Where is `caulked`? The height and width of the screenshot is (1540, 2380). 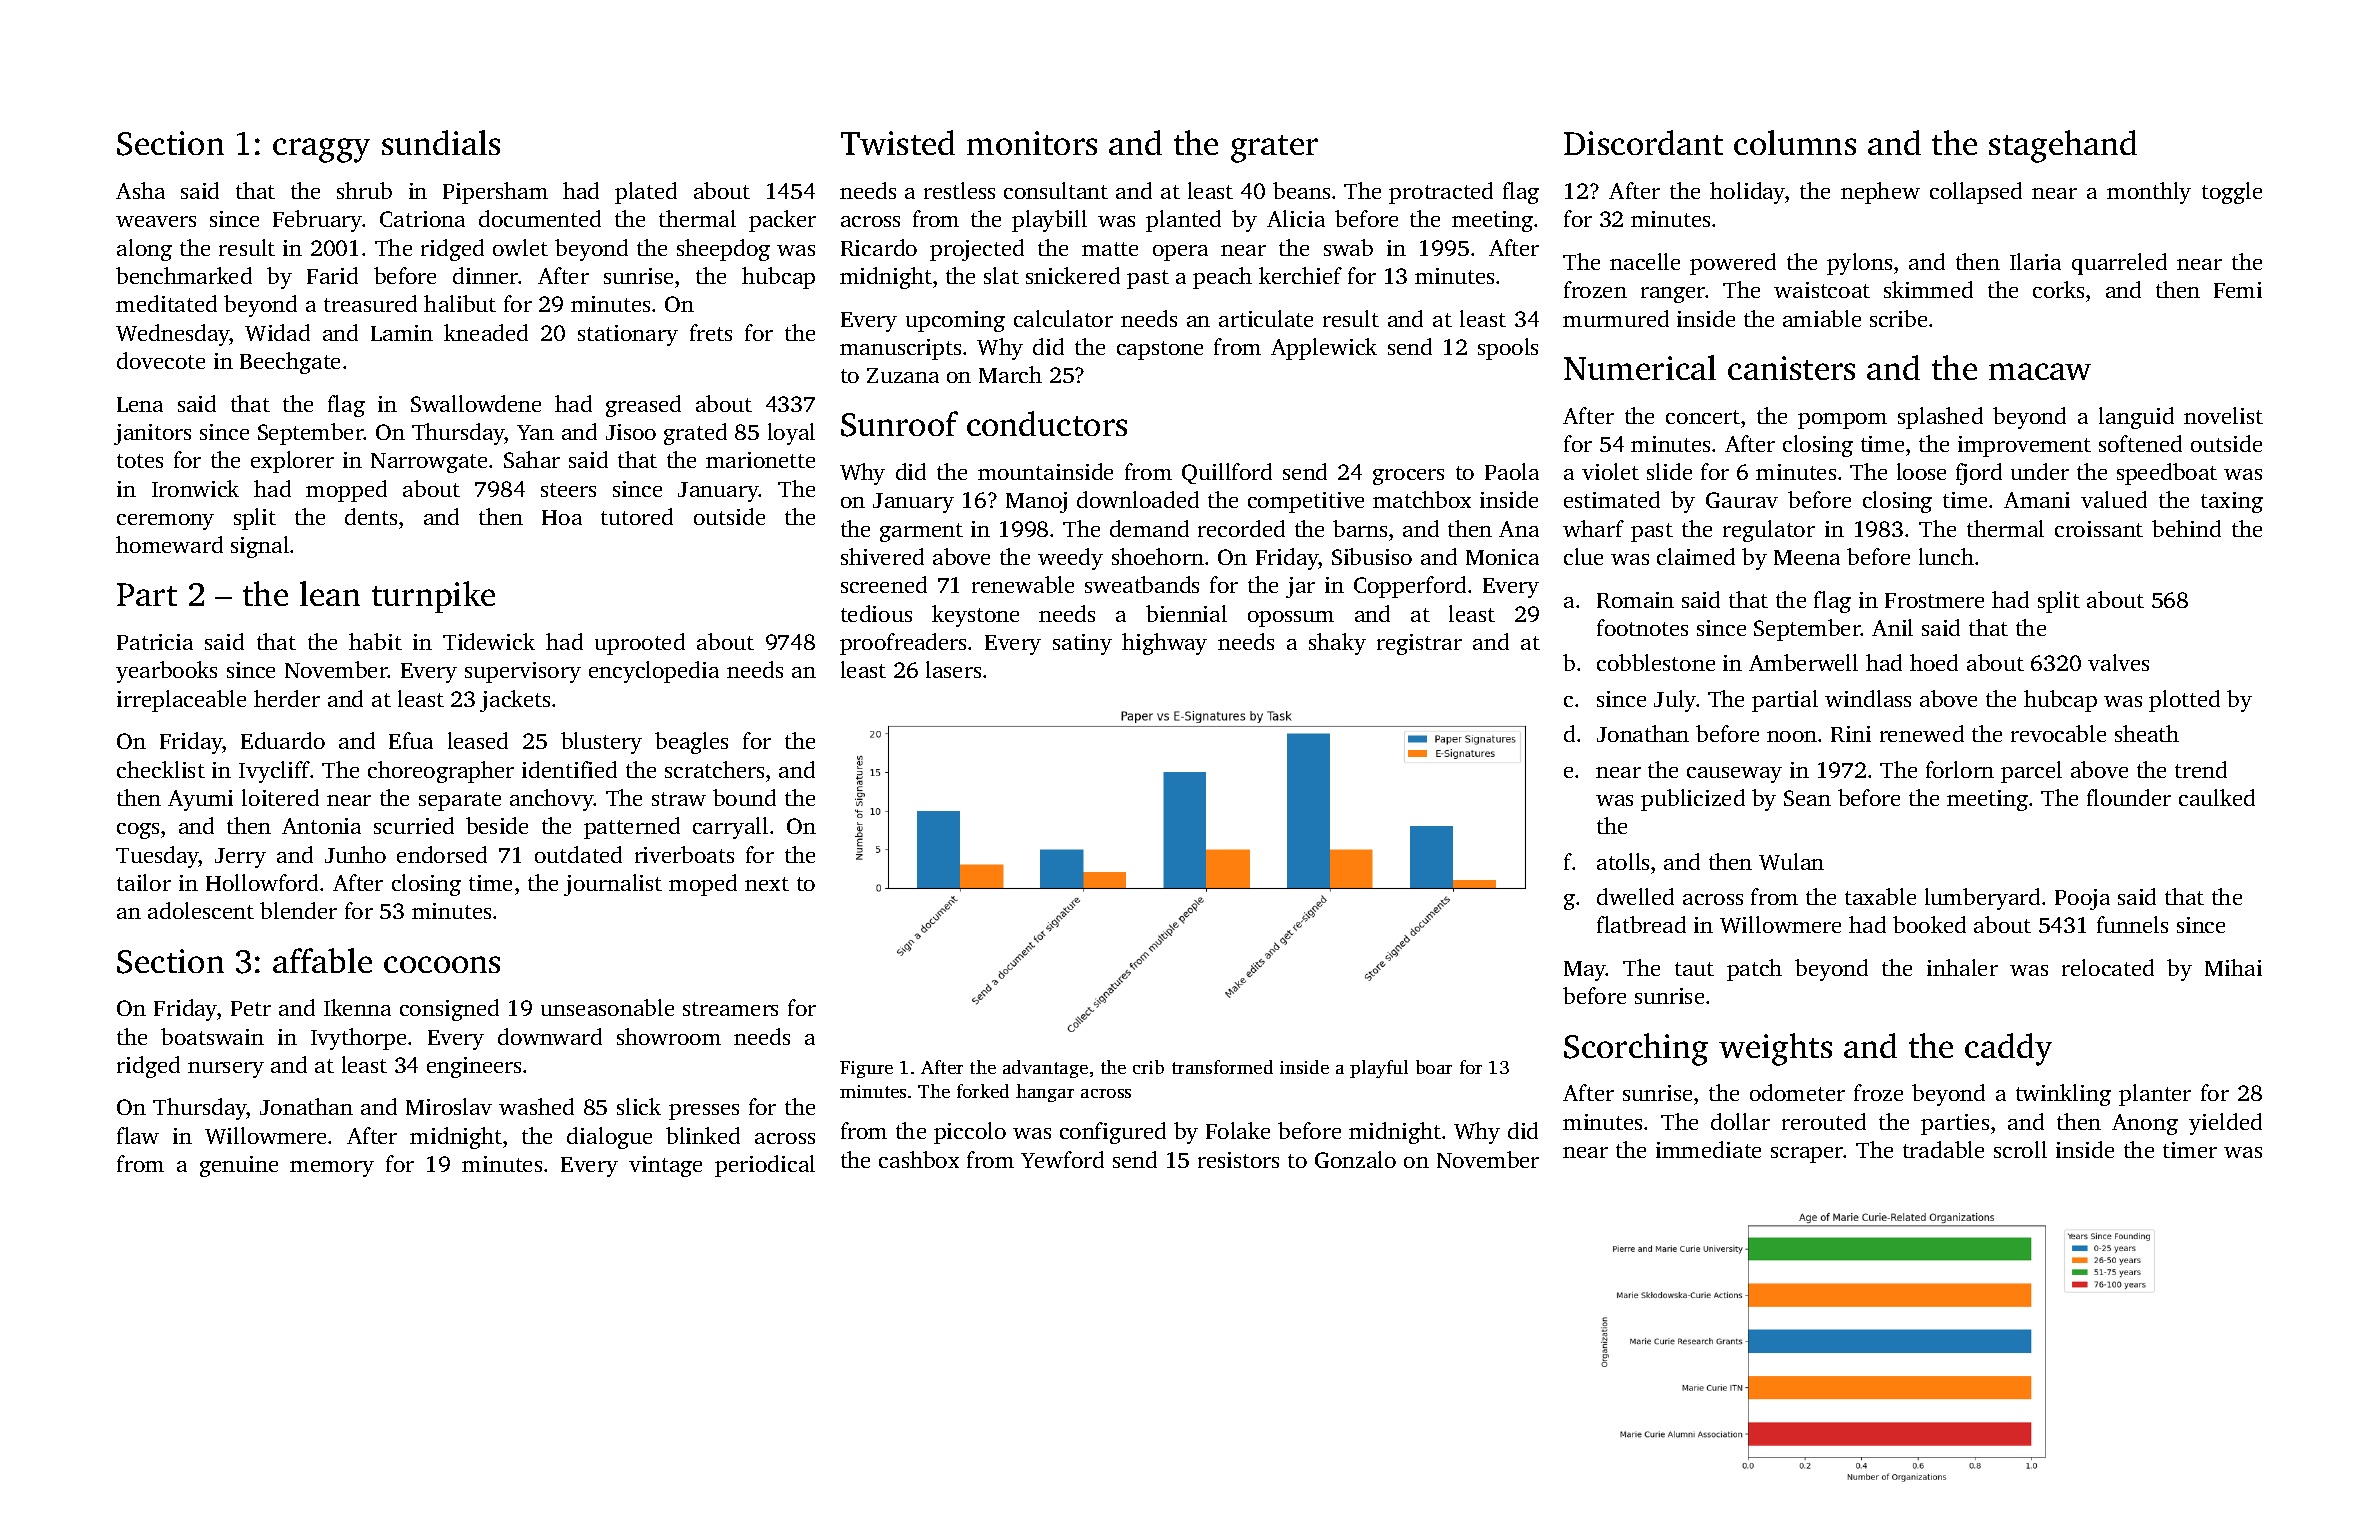
caulked is located at coordinates (2217, 797).
